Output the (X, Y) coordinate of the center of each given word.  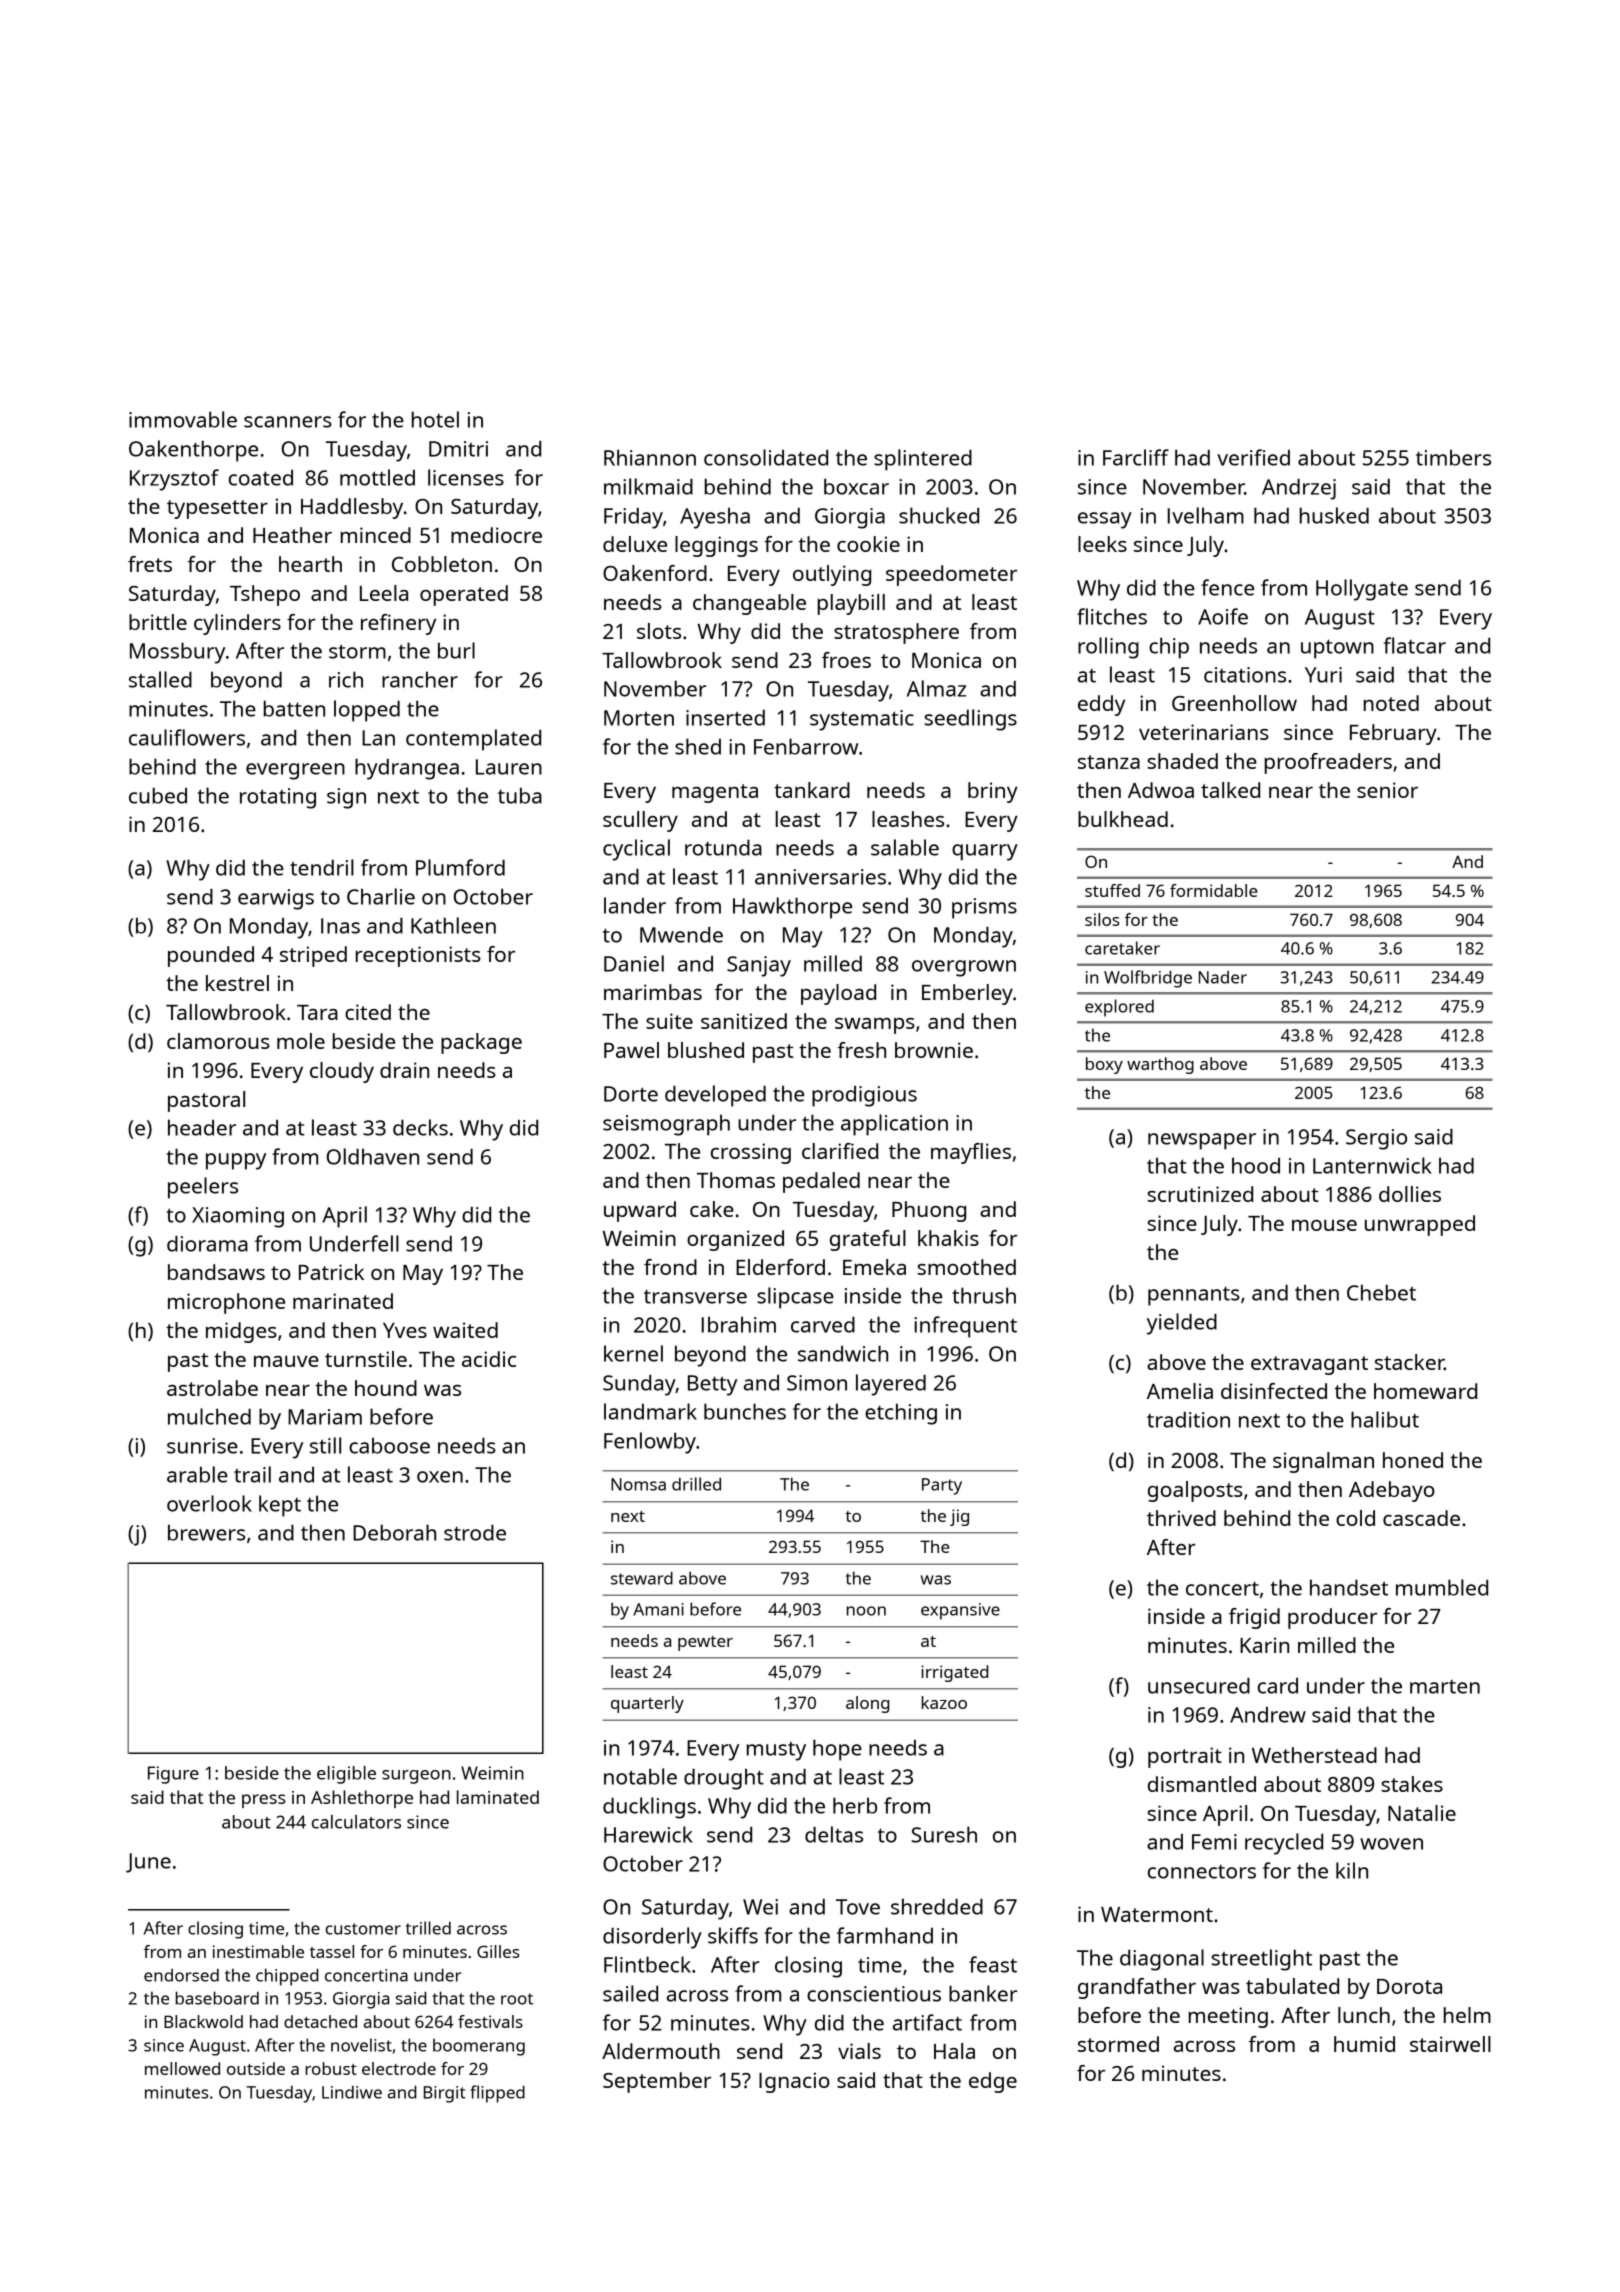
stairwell (1450, 2044)
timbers (1453, 457)
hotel (435, 419)
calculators (356, 1822)
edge (993, 2082)
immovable (183, 419)
